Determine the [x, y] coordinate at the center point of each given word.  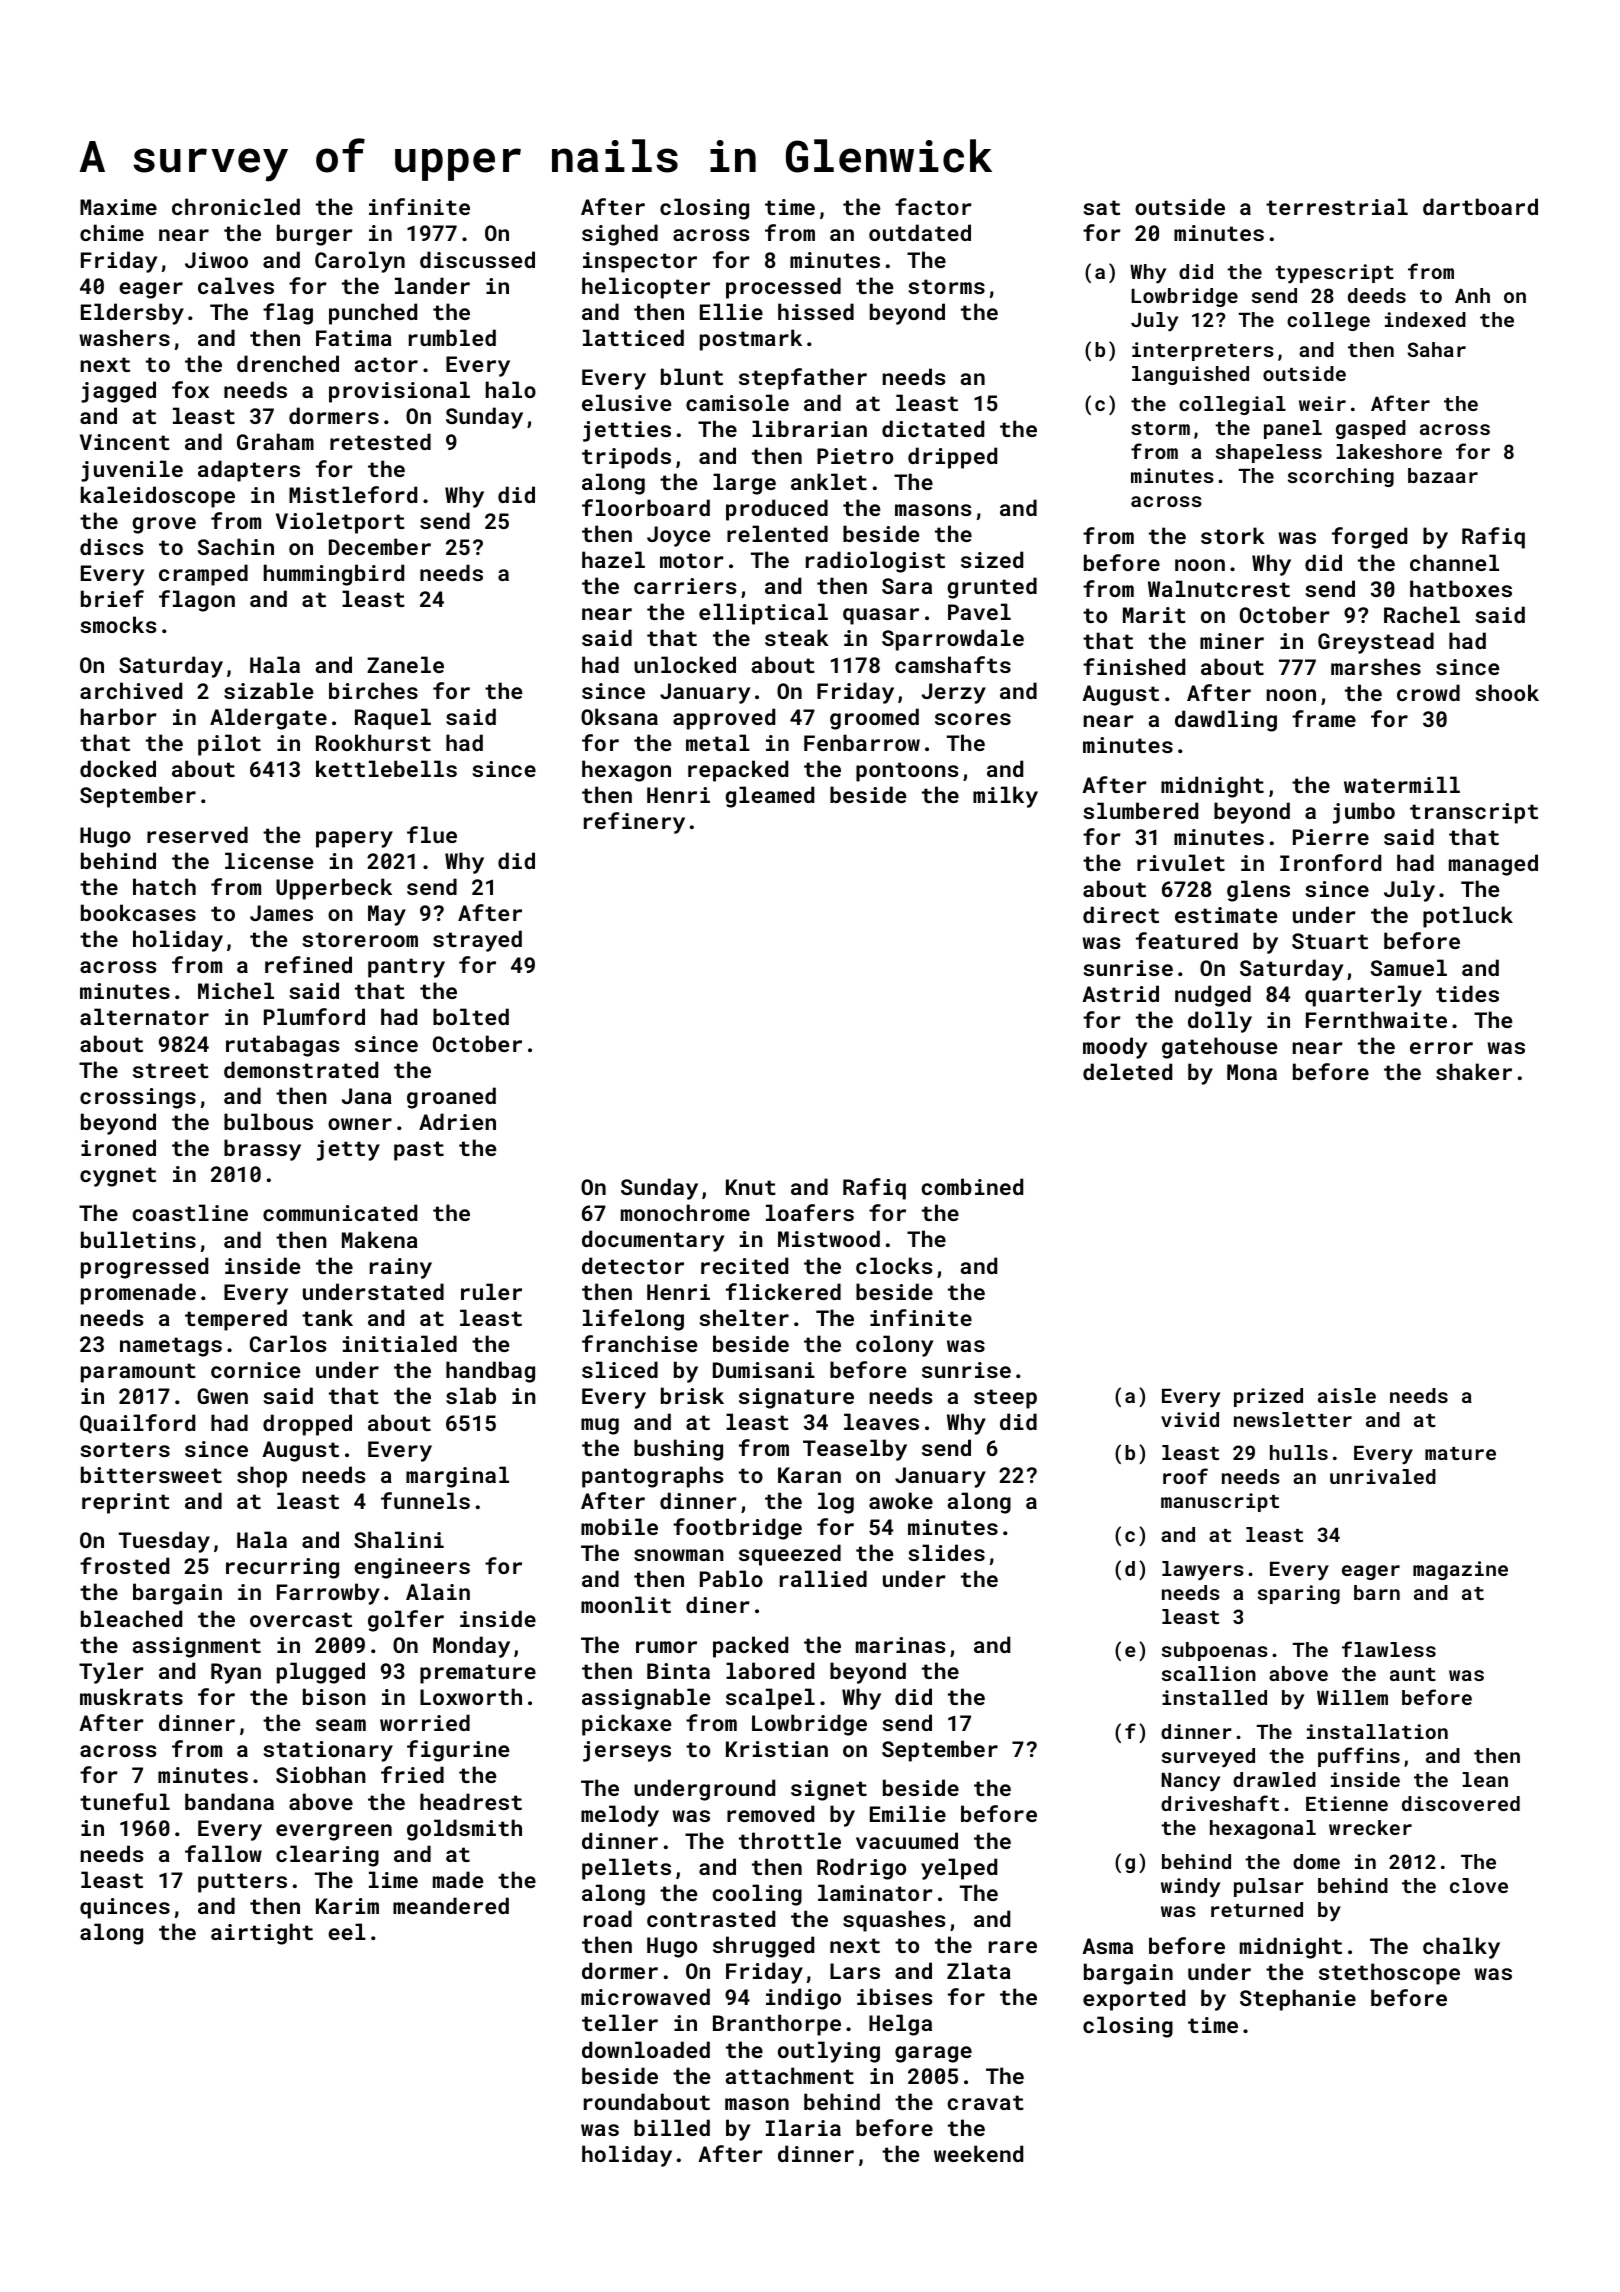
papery [354, 839]
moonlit [626, 1604]
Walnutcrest [1219, 588]
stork [1233, 535]
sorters [125, 1449]
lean [1485, 1779]
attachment [790, 2075]
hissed [816, 311]
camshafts [953, 664]
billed [672, 2127]
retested [380, 441]
